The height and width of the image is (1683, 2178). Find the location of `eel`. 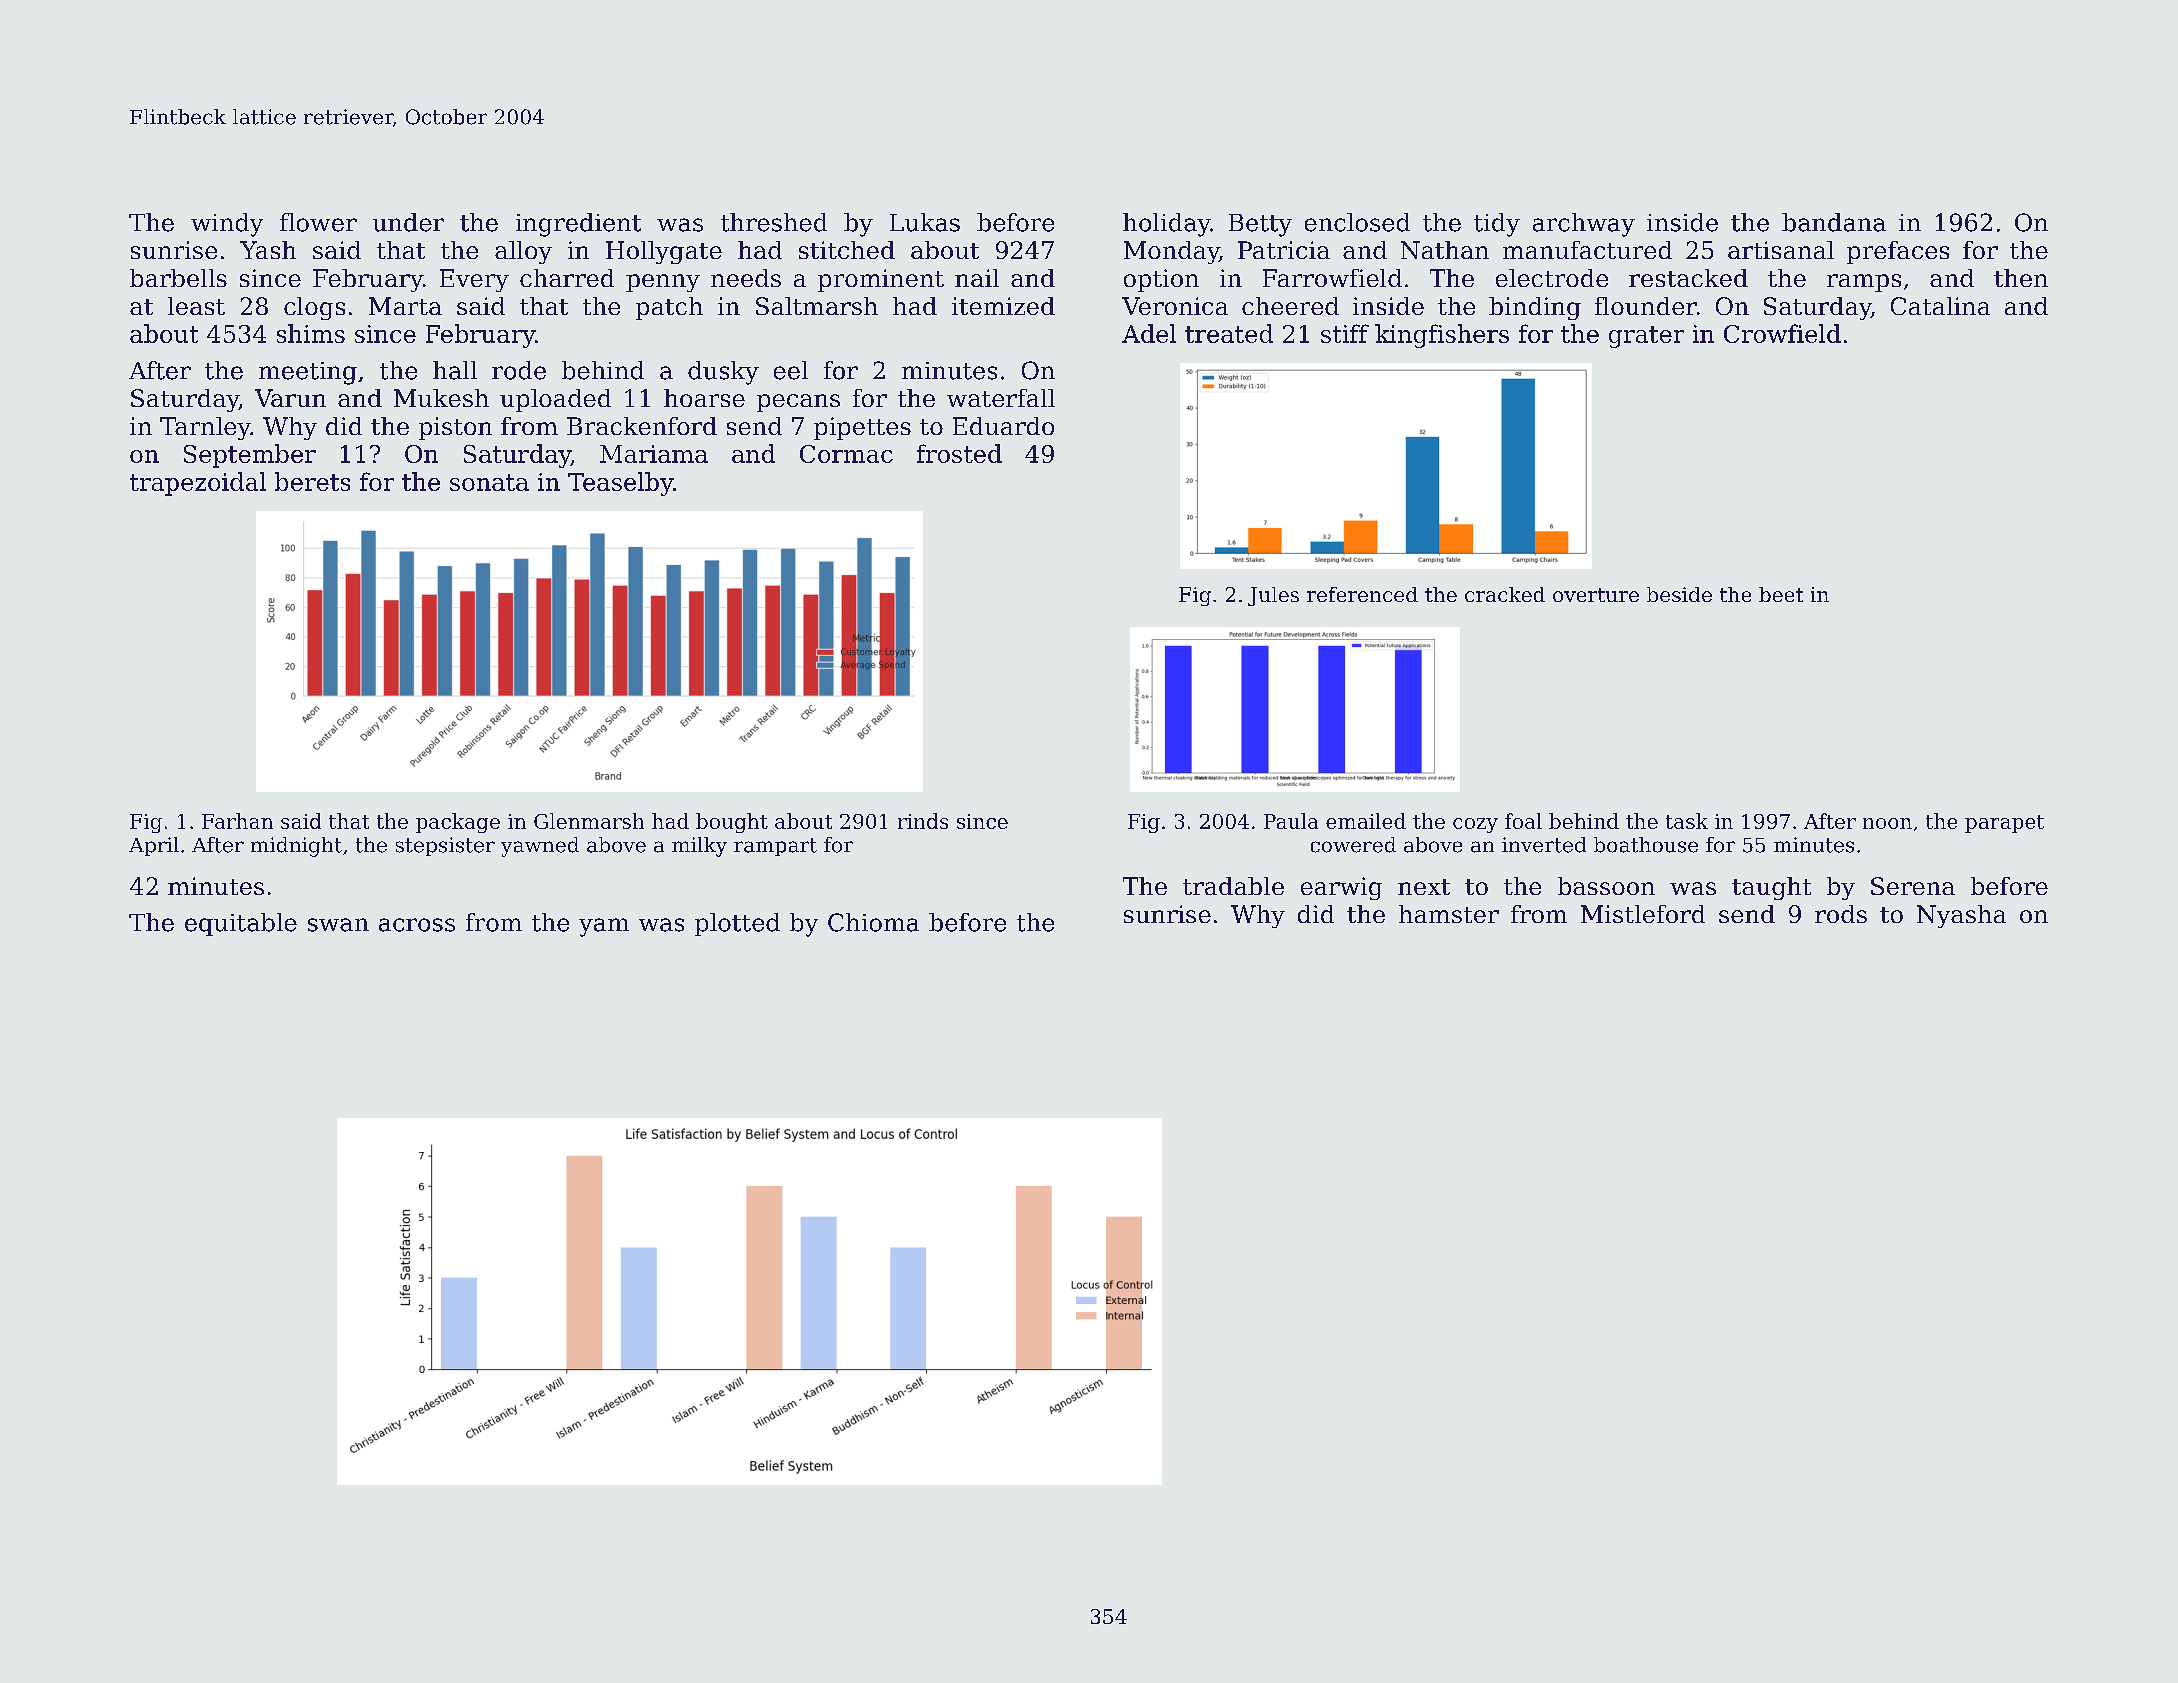

eel is located at coordinates (791, 370).
